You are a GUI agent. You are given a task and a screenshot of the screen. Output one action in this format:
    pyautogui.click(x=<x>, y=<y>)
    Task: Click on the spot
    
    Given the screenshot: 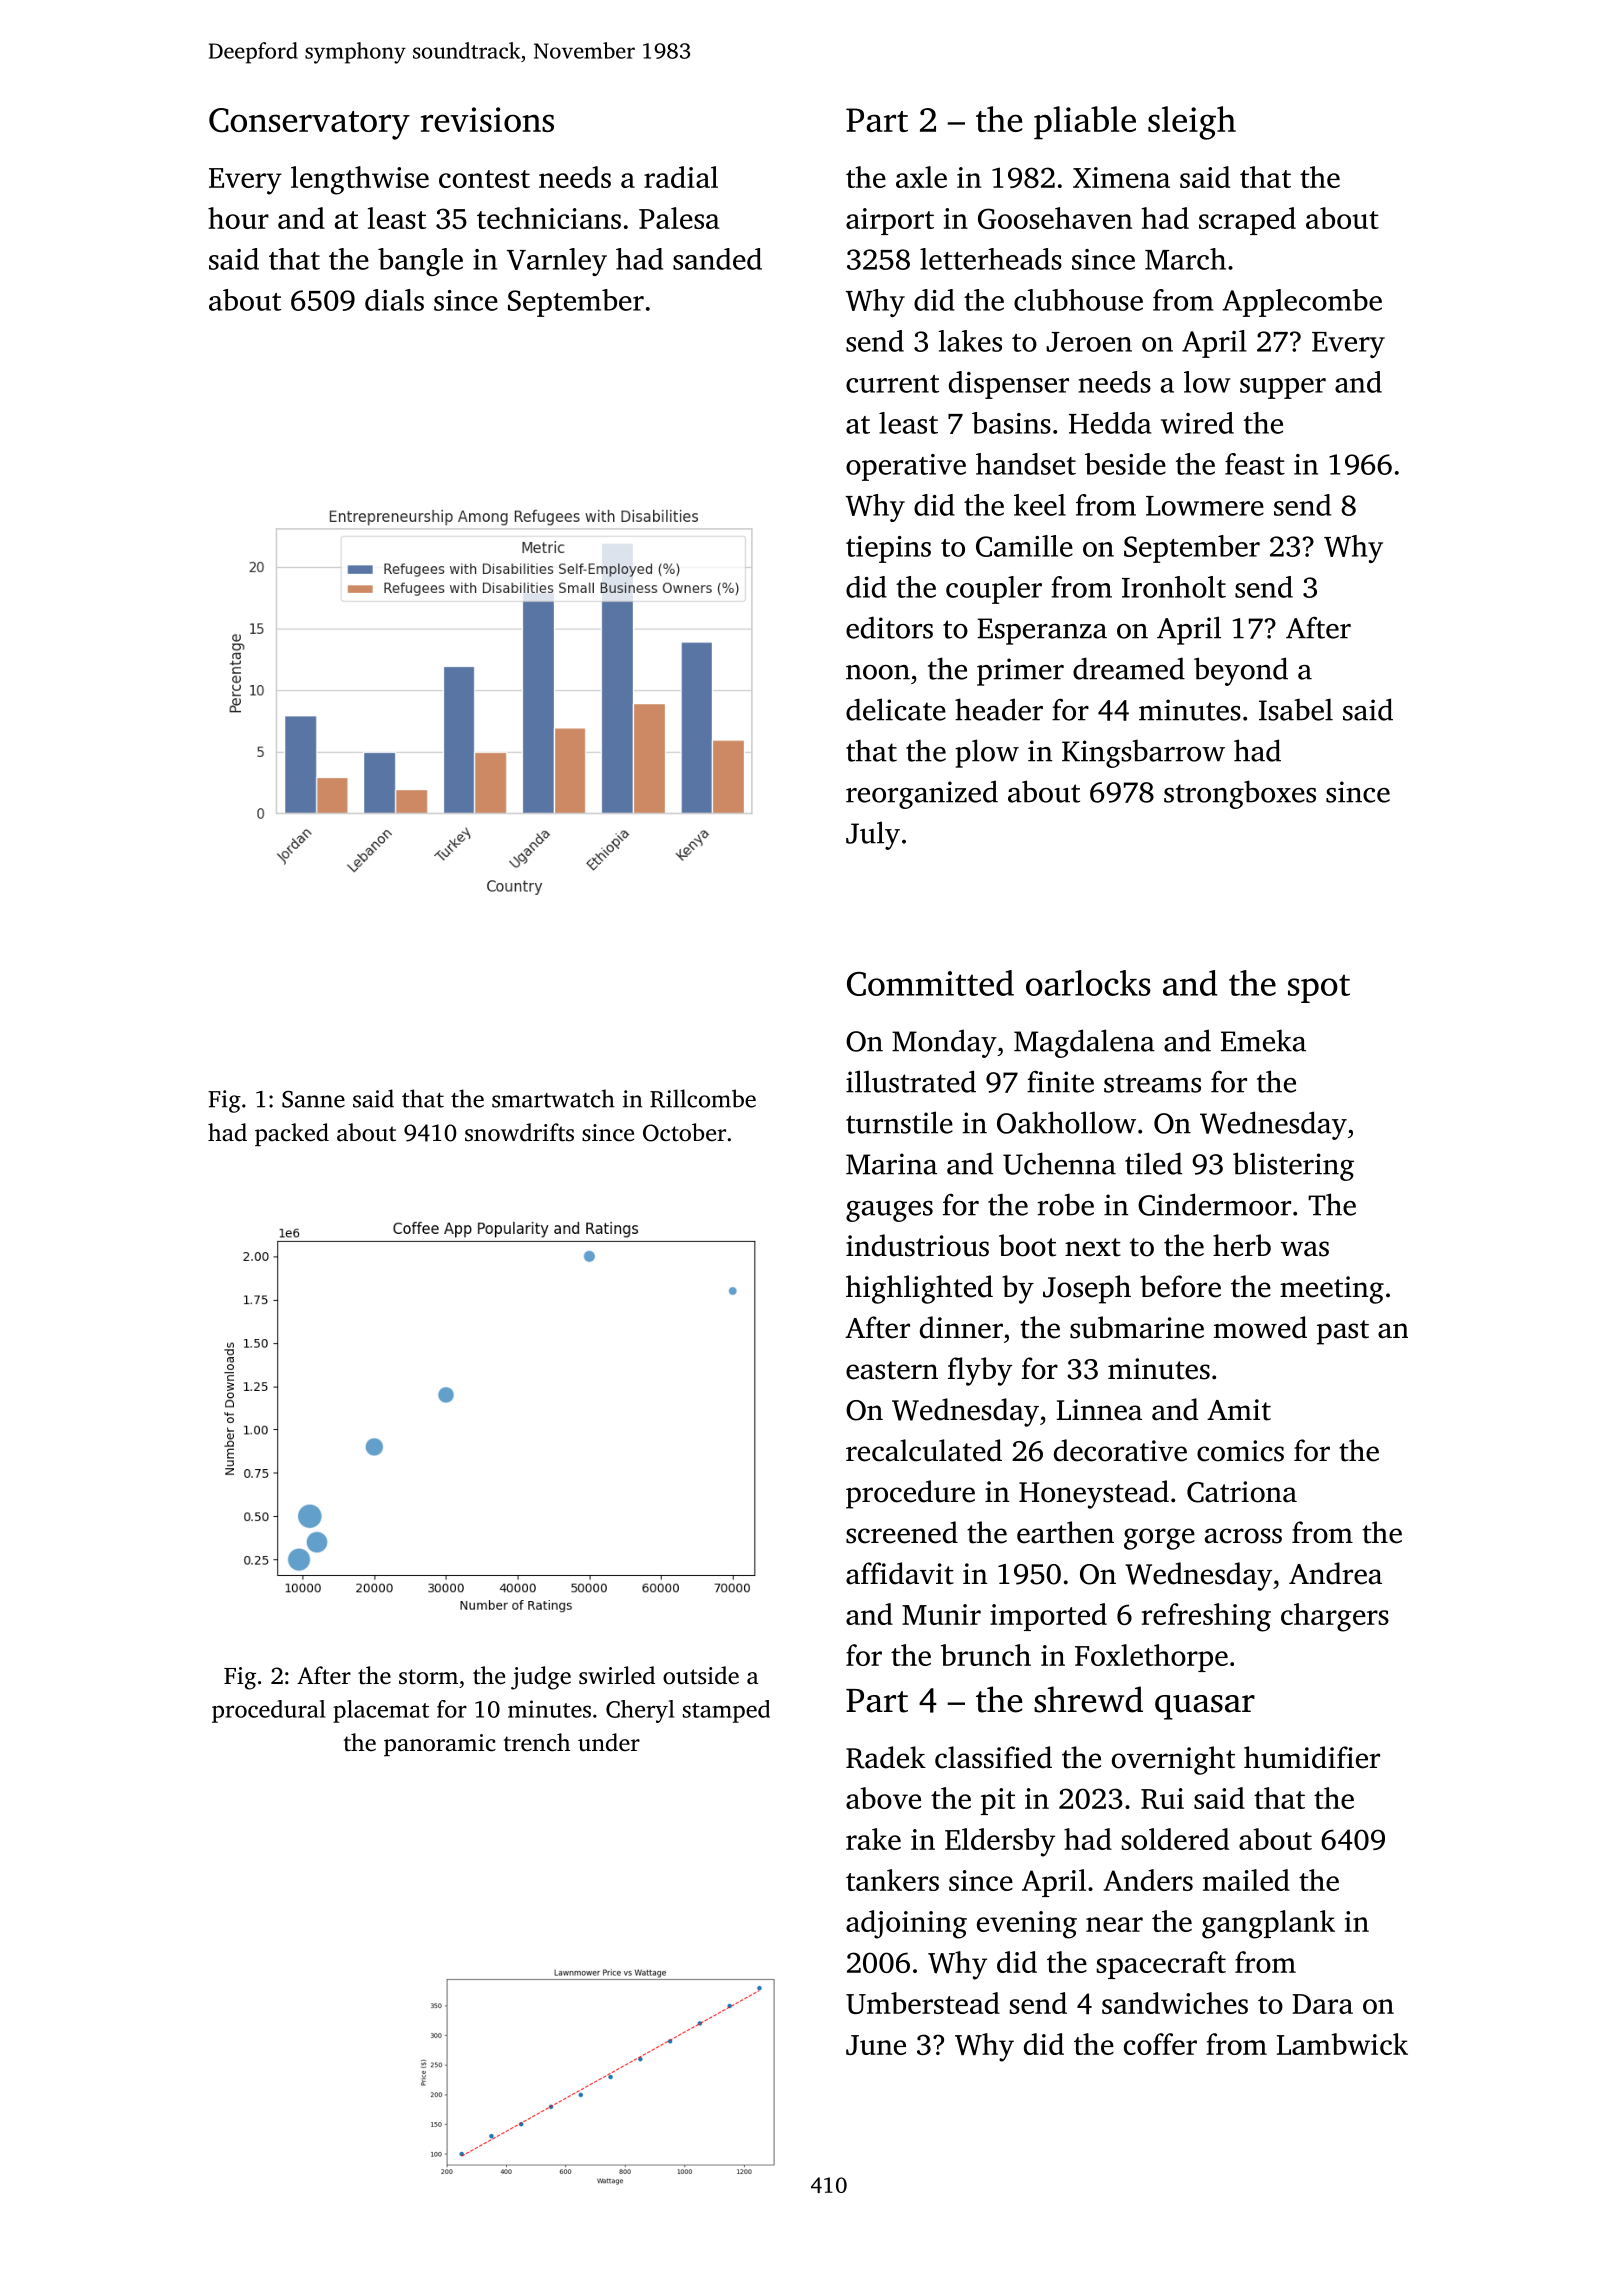 What is the action you would take?
    pyautogui.click(x=1319, y=988)
